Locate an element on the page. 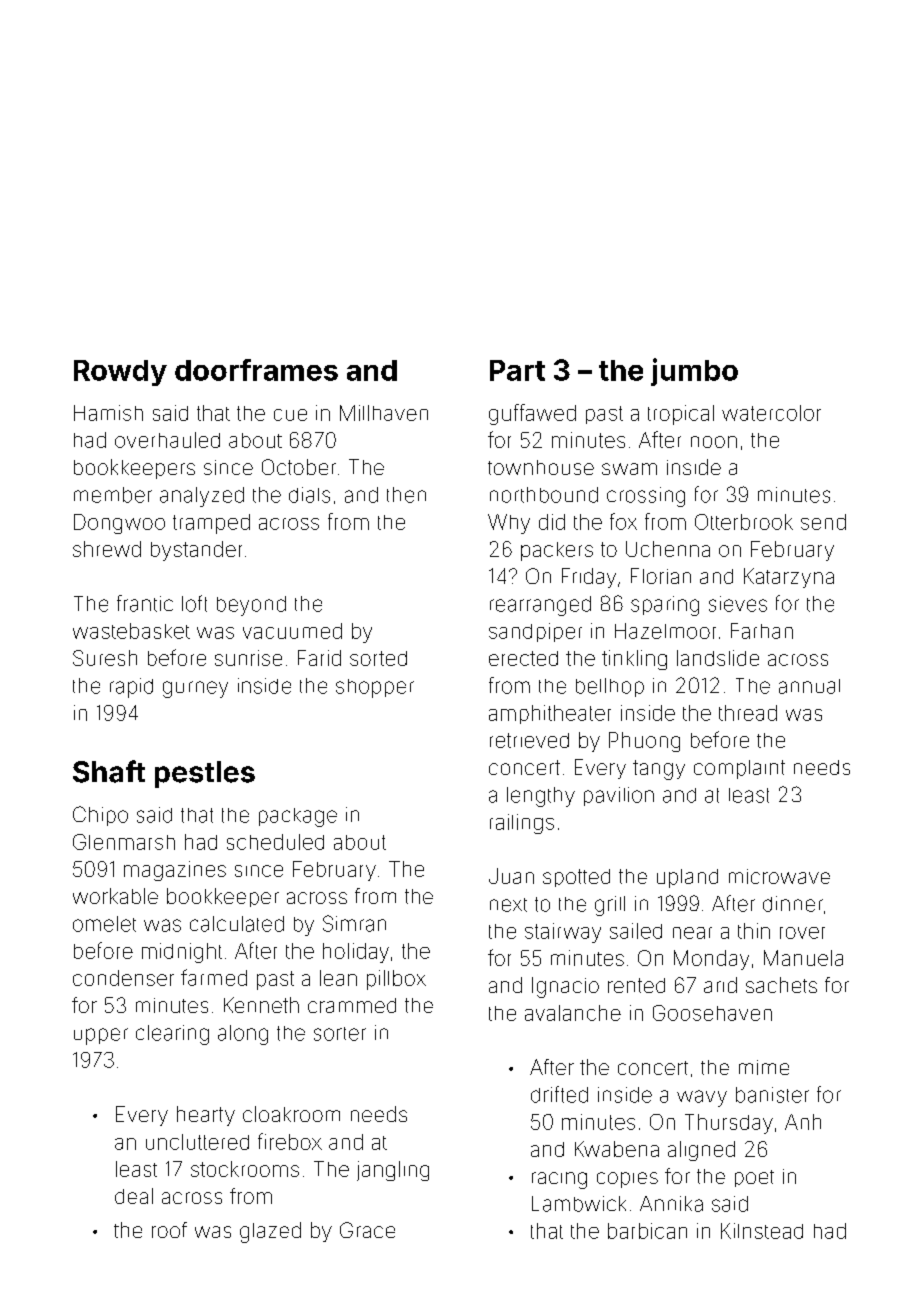  barbican is located at coordinates (647, 1231).
